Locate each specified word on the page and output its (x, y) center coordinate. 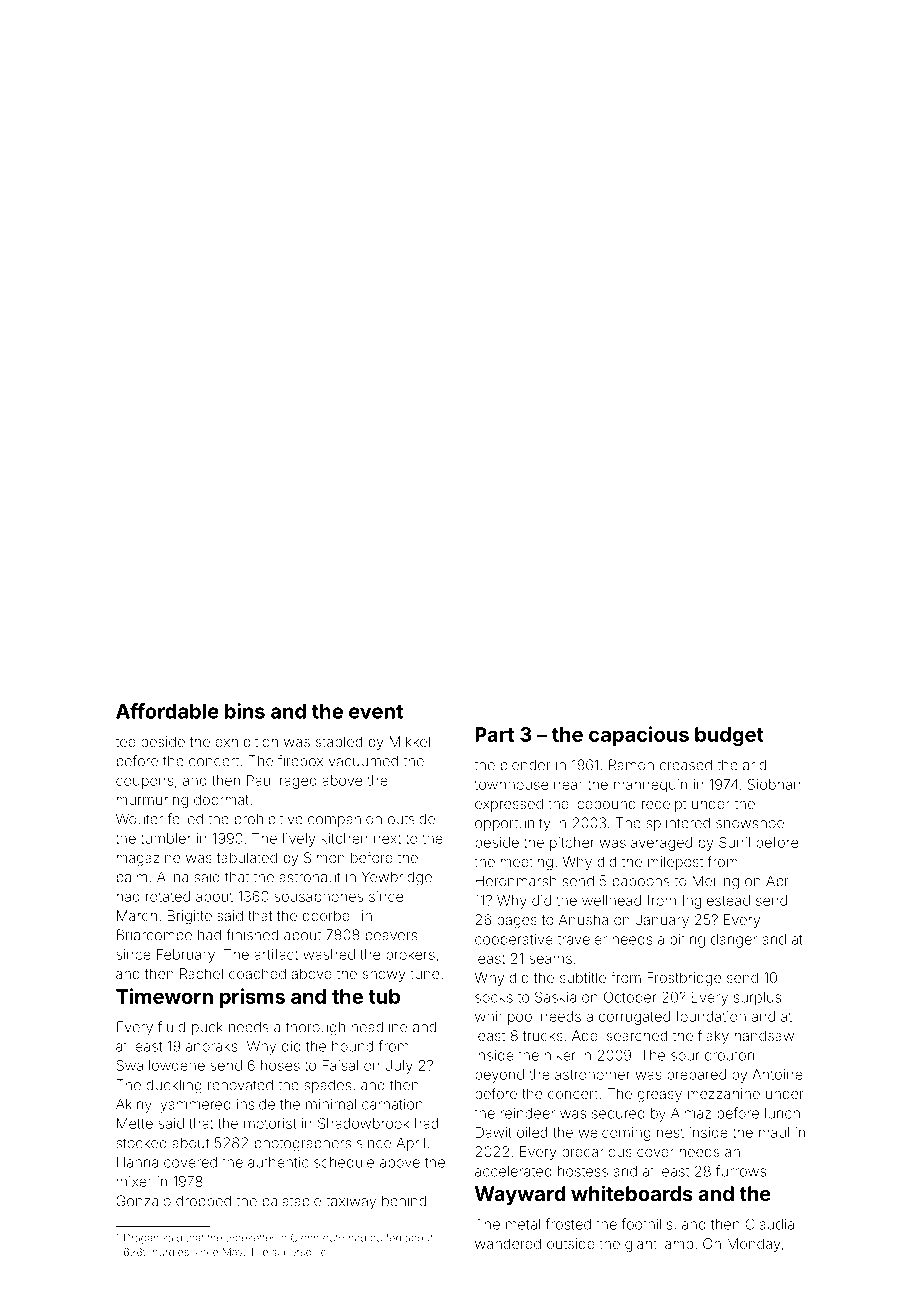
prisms (252, 998)
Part (494, 734)
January (662, 921)
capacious (639, 736)
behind (404, 1201)
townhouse (511, 784)
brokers (410, 954)
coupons (145, 783)
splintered (678, 824)
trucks (543, 1035)
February (186, 956)
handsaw (764, 1035)
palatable (292, 1202)
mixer (134, 1181)
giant (641, 1245)
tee (126, 742)
